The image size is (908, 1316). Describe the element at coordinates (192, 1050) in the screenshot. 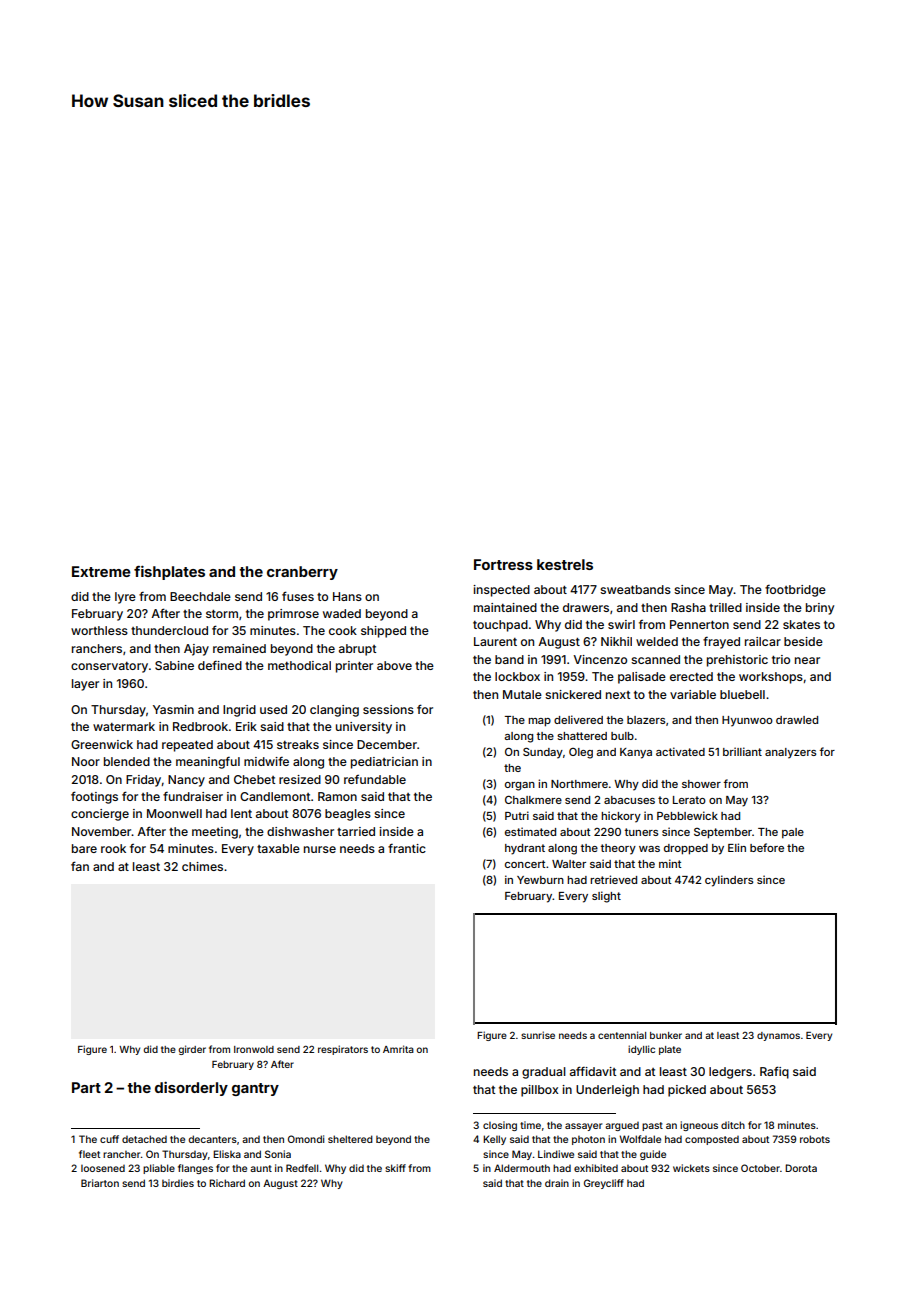

I see `girder` at that location.
